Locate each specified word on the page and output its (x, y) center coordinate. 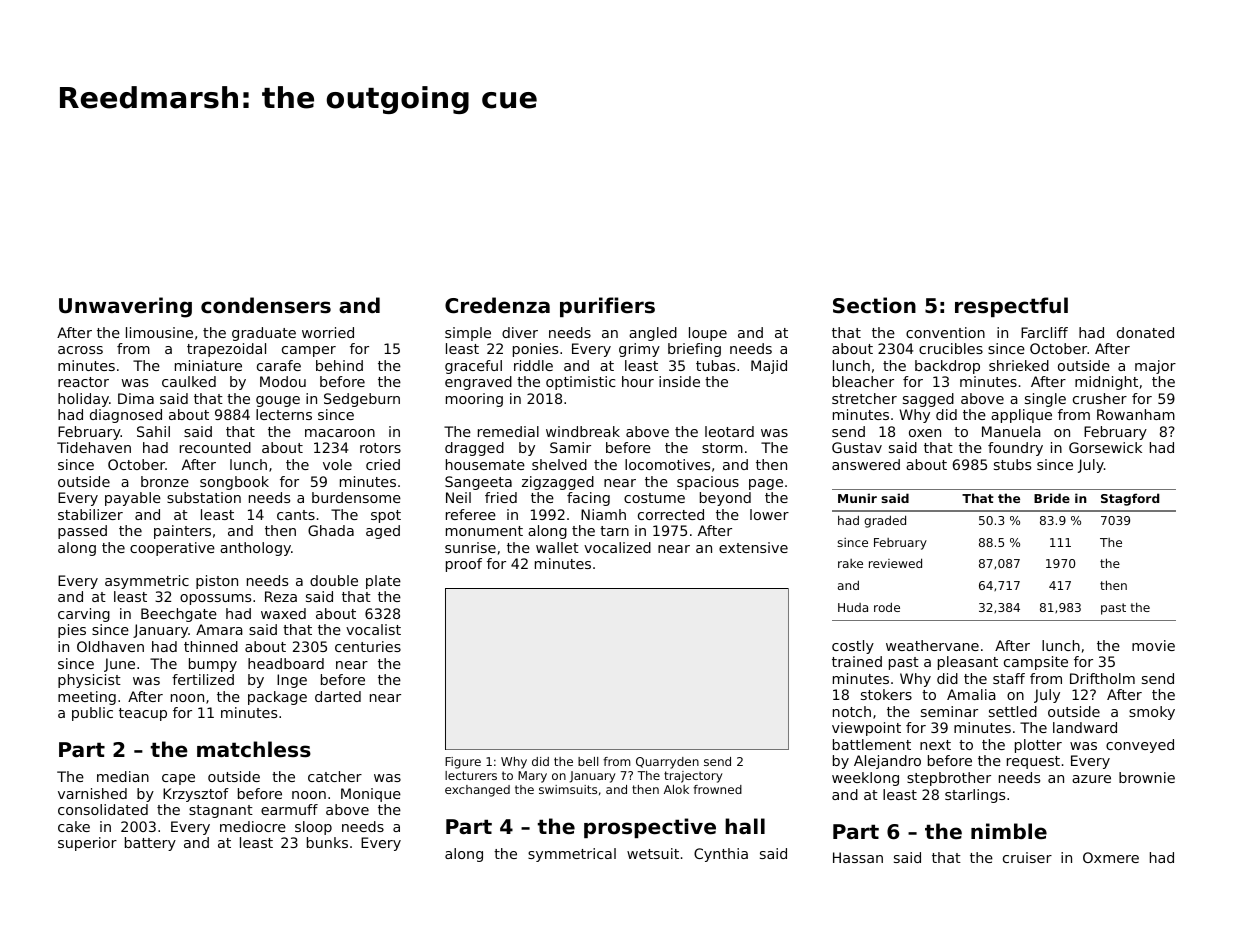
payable (133, 499)
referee (471, 514)
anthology (255, 549)
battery (150, 844)
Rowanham (1136, 414)
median (123, 776)
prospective (650, 828)
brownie (1147, 777)
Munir (857, 498)
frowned (717, 789)
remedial (508, 431)
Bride (1052, 498)
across (80, 350)
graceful (473, 367)
